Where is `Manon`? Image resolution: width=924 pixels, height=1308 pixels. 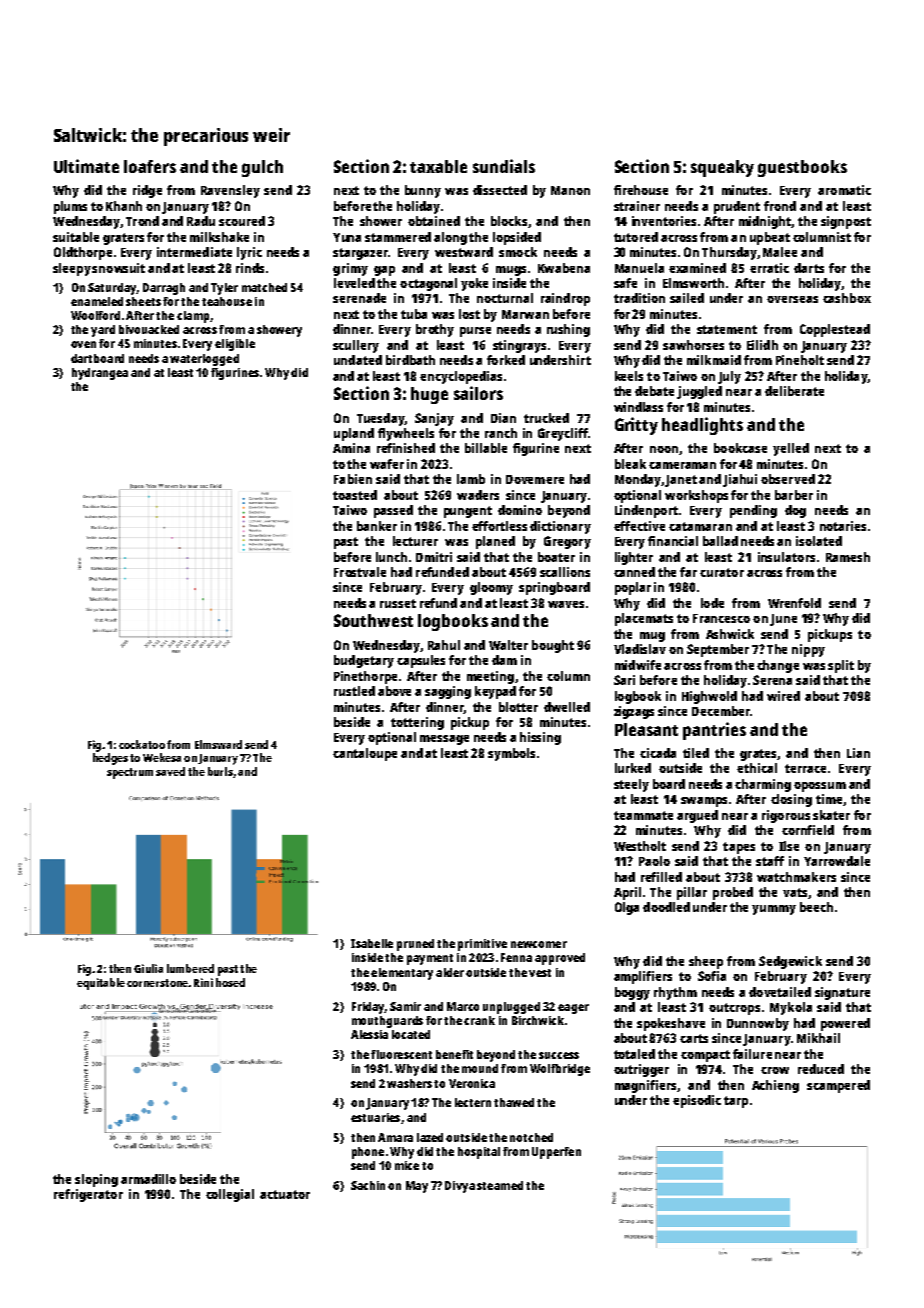 Manon is located at coordinates (570, 190).
